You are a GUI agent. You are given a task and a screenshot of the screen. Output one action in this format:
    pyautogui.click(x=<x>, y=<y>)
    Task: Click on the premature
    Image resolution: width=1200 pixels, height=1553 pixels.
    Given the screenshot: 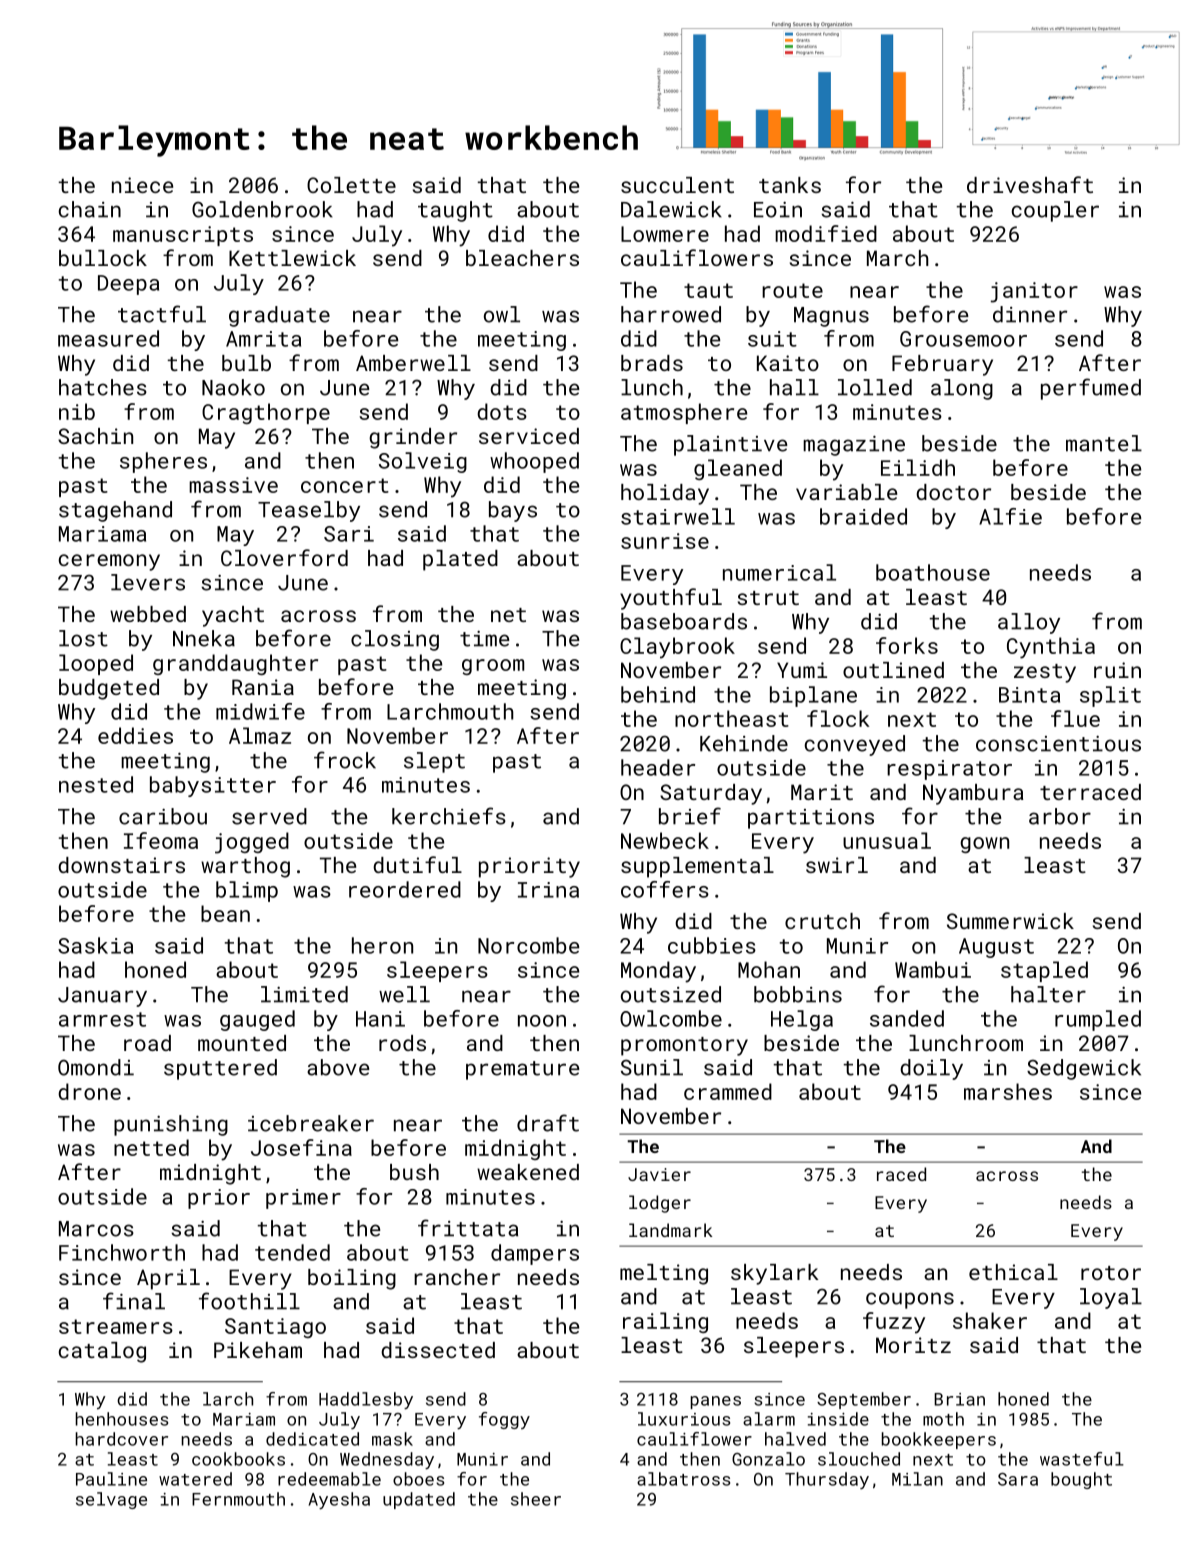 What is the action you would take?
    pyautogui.click(x=522, y=1070)
